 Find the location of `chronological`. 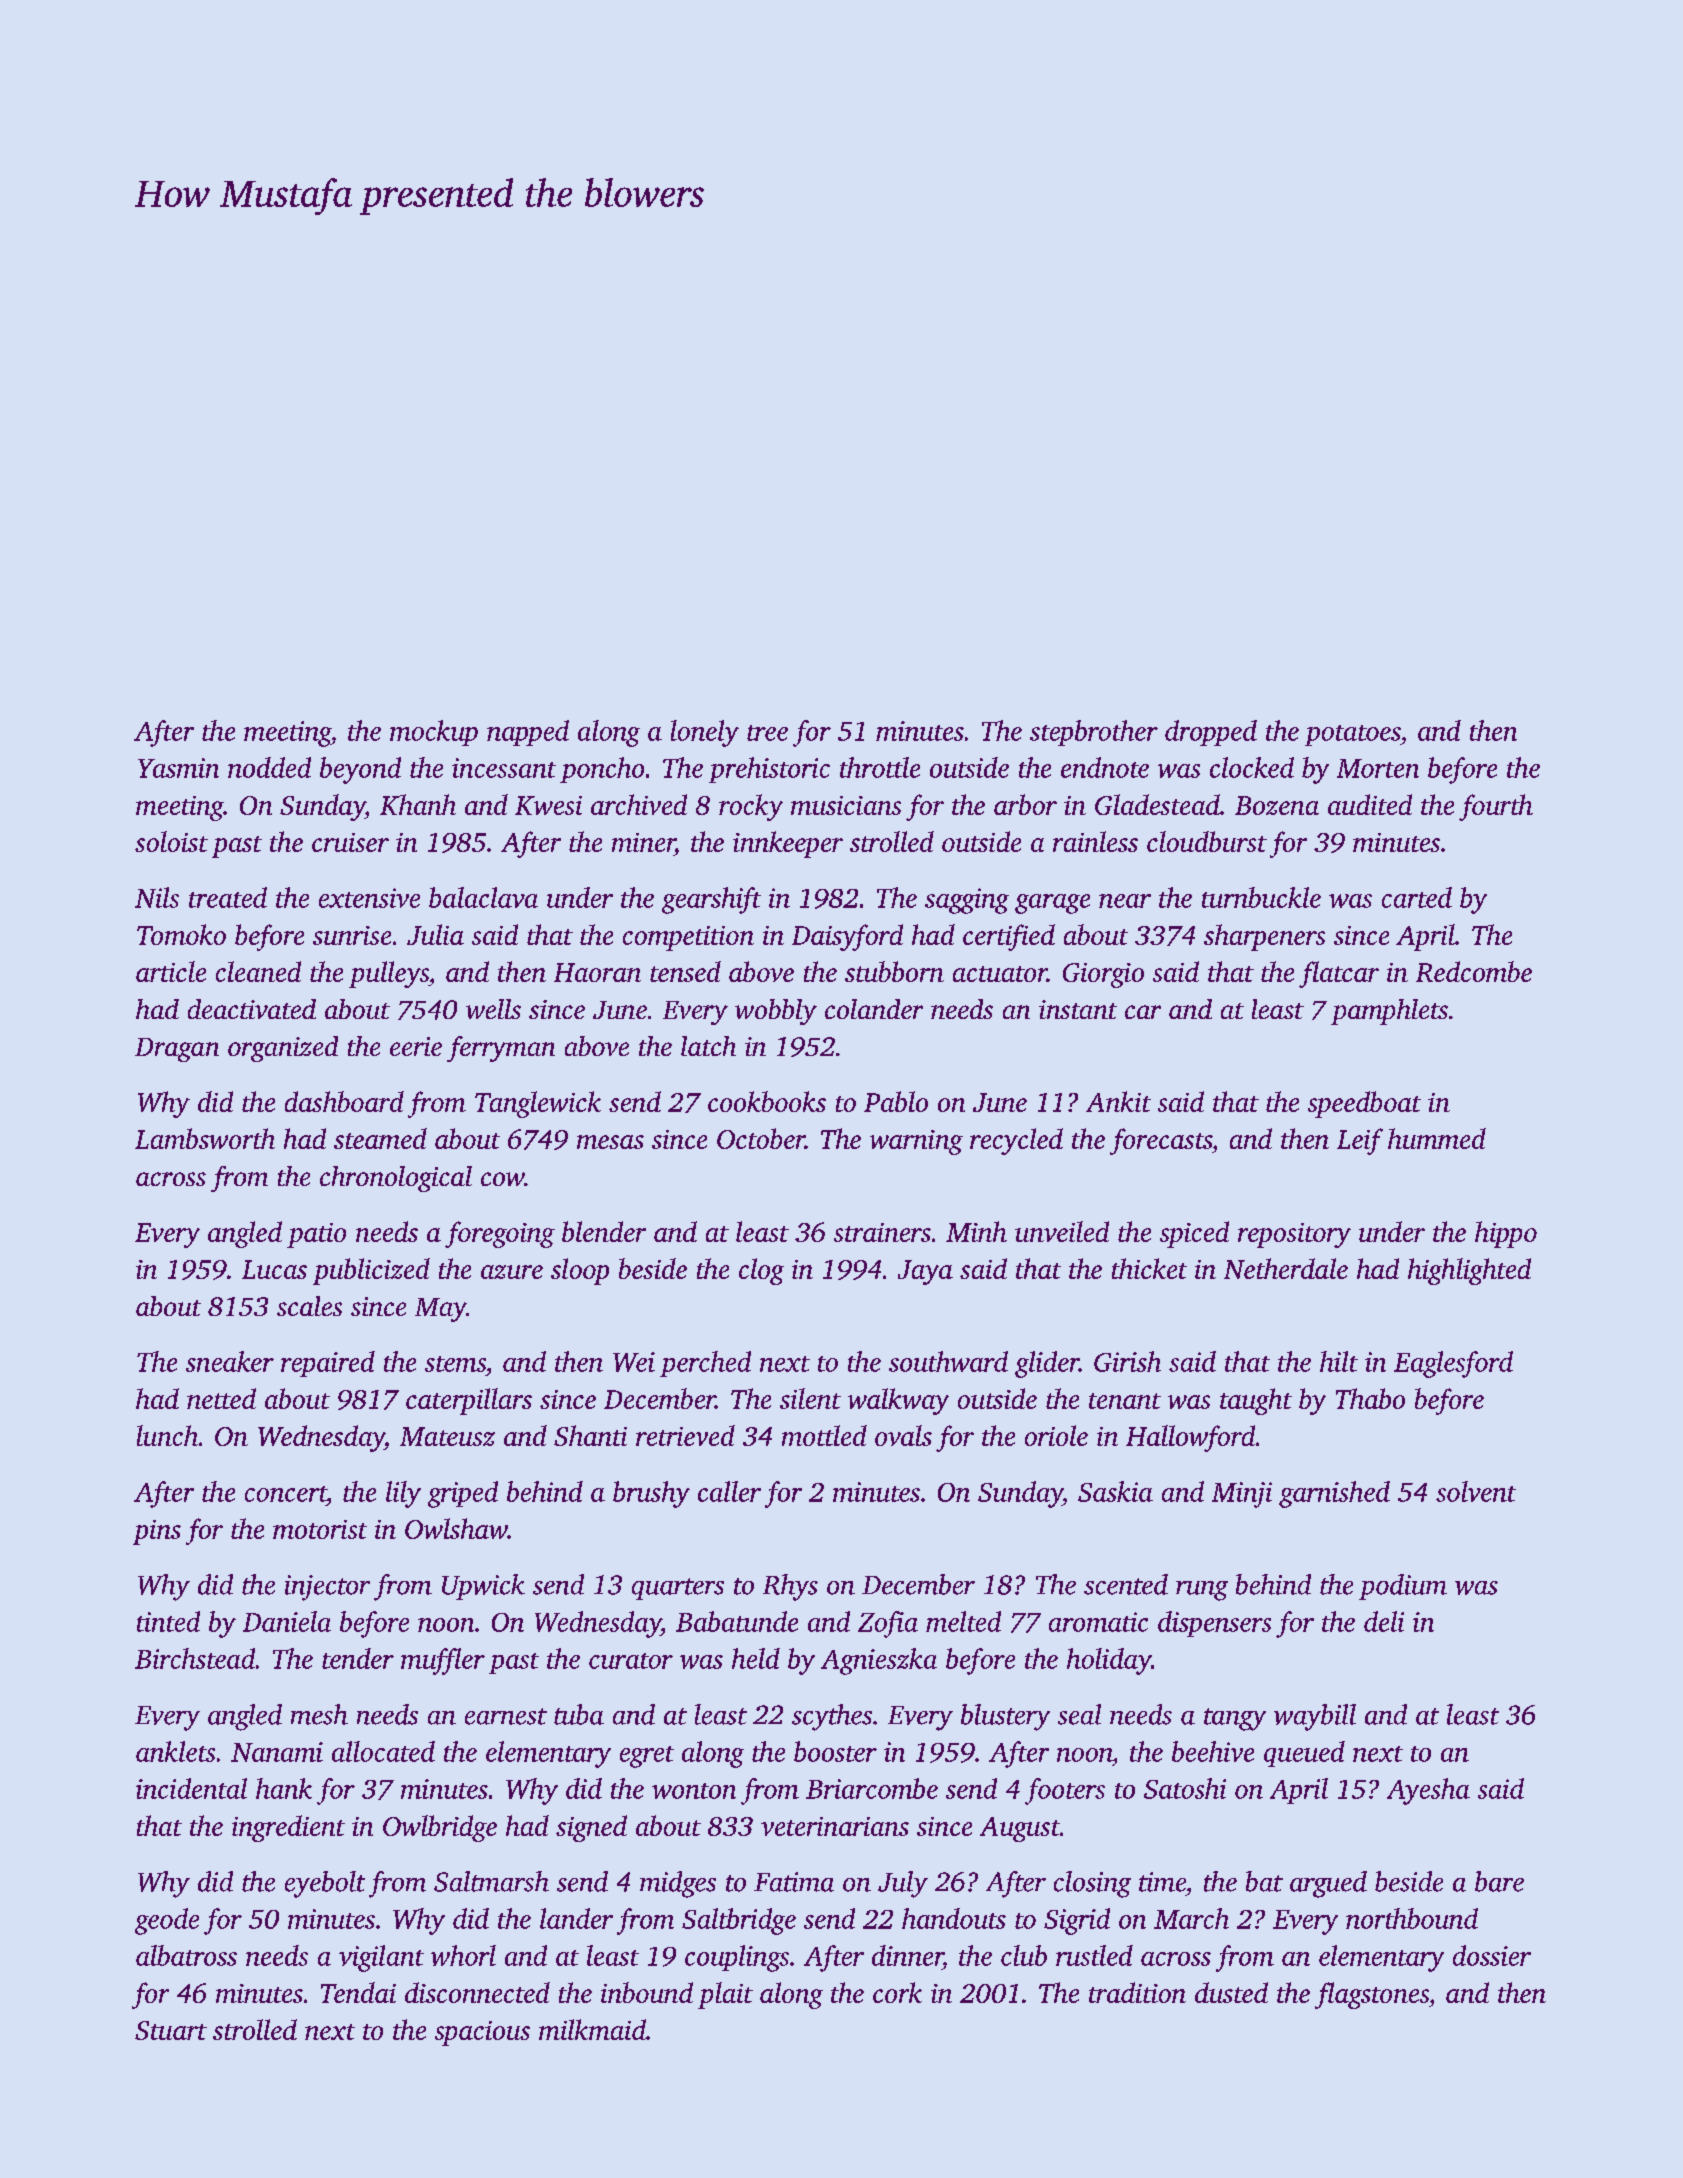

chronological is located at coordinates (396, 1179).
